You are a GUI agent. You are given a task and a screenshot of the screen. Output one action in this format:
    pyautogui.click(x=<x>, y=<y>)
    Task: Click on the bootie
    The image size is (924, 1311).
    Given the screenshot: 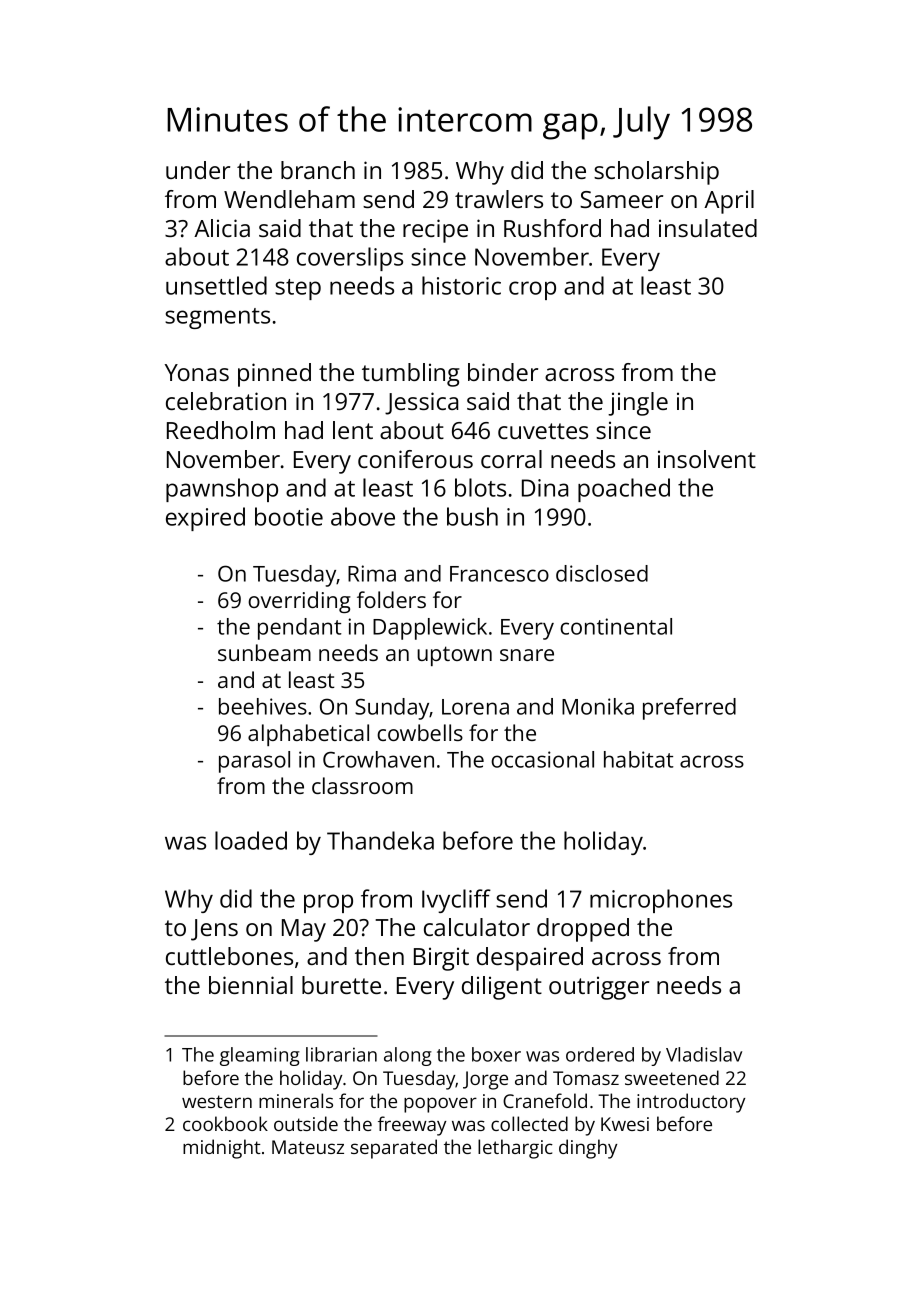 What is the action you would take?
    pyautogui.click(x=289, y=516)
